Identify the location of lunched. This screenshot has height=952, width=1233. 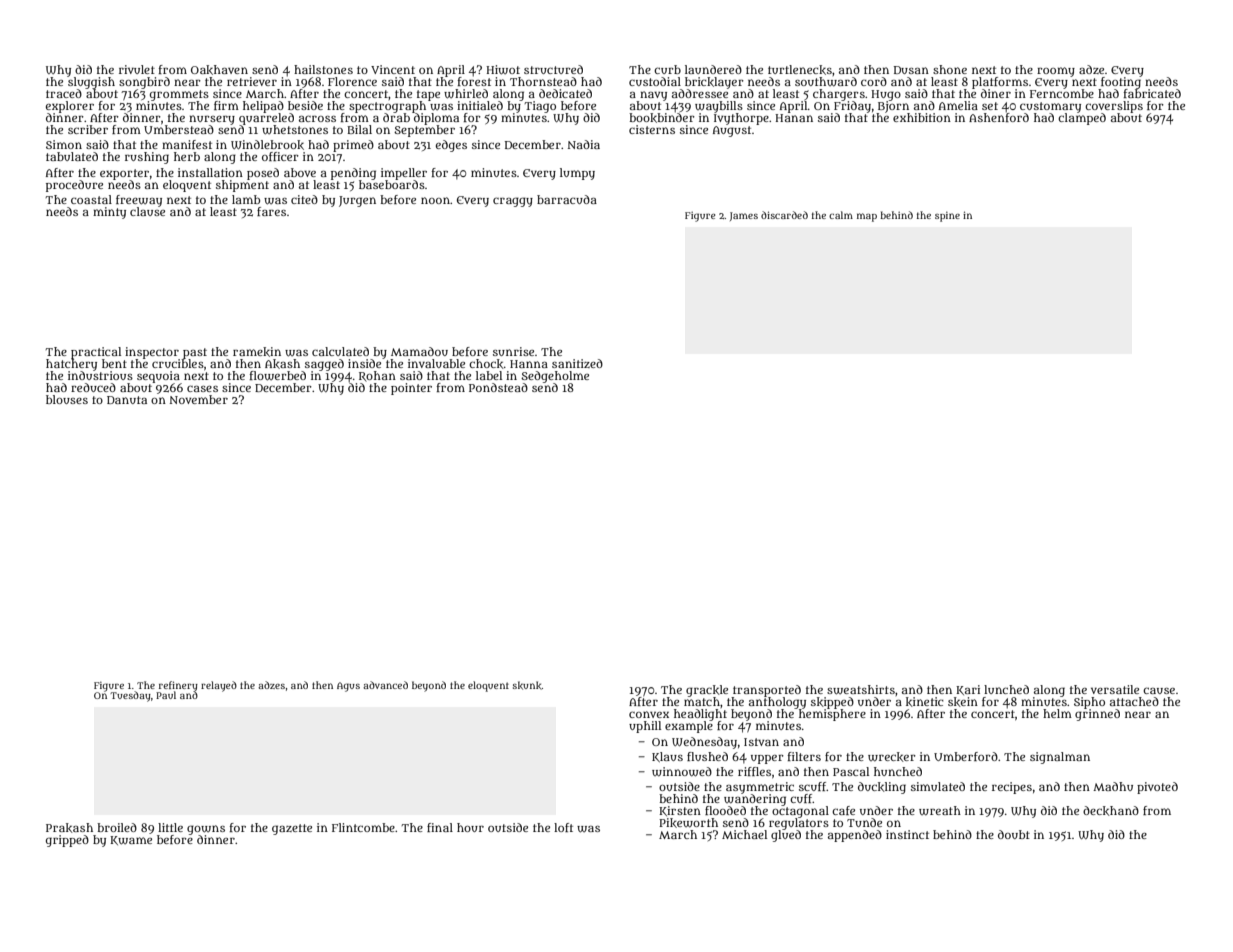
(1006, 689).
